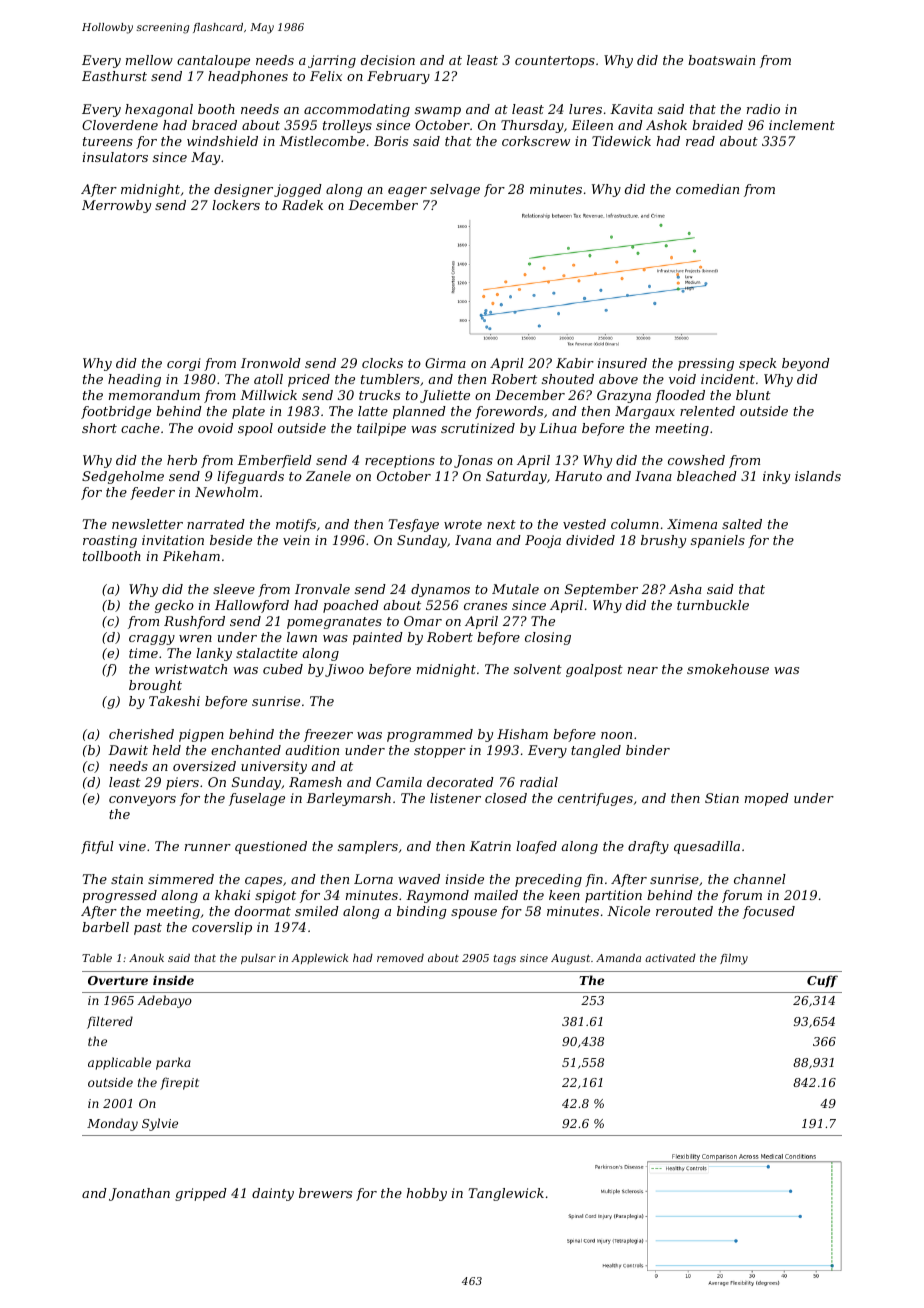  Describe the element at coordinates (455, 190) in the image. I see `selvage` at that location.
